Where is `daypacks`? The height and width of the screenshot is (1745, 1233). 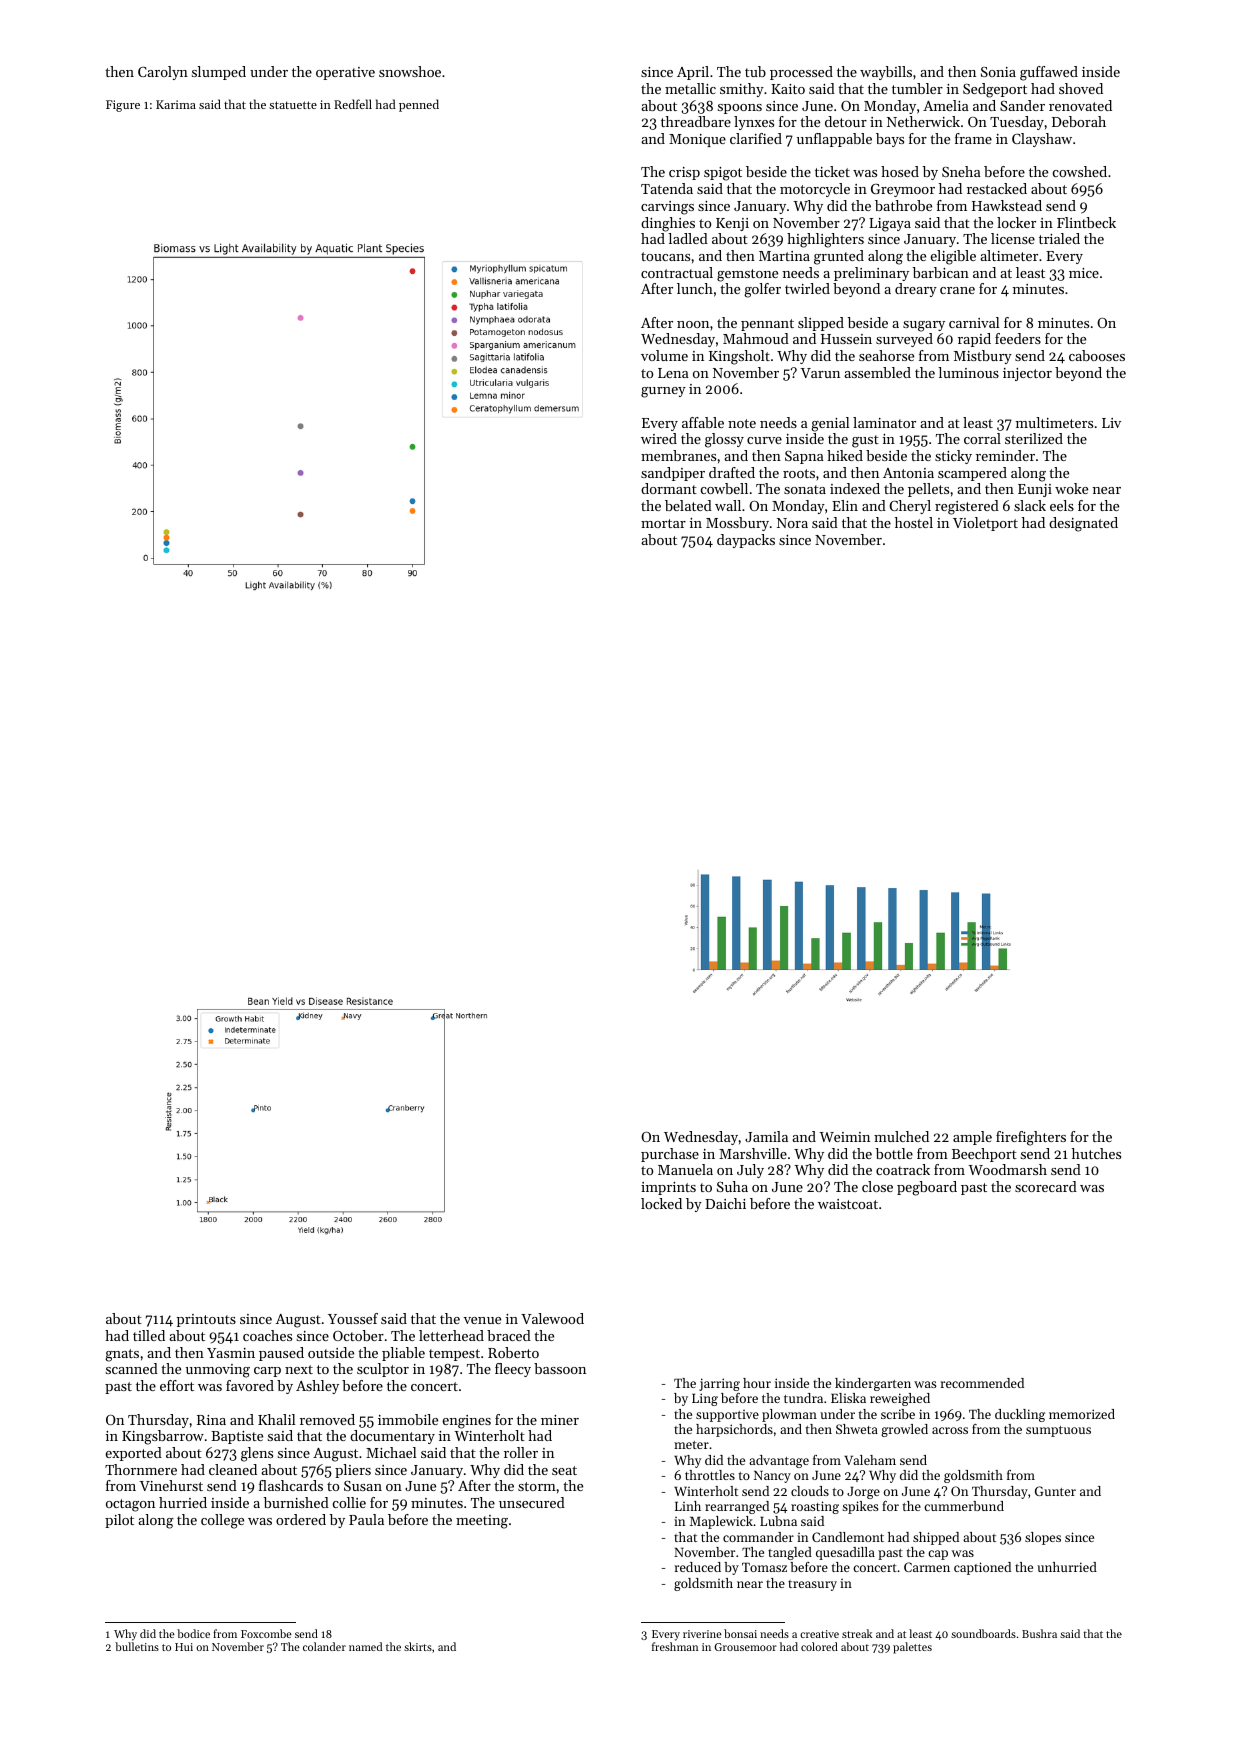
daypacks is located at coordinates (746, 541).
